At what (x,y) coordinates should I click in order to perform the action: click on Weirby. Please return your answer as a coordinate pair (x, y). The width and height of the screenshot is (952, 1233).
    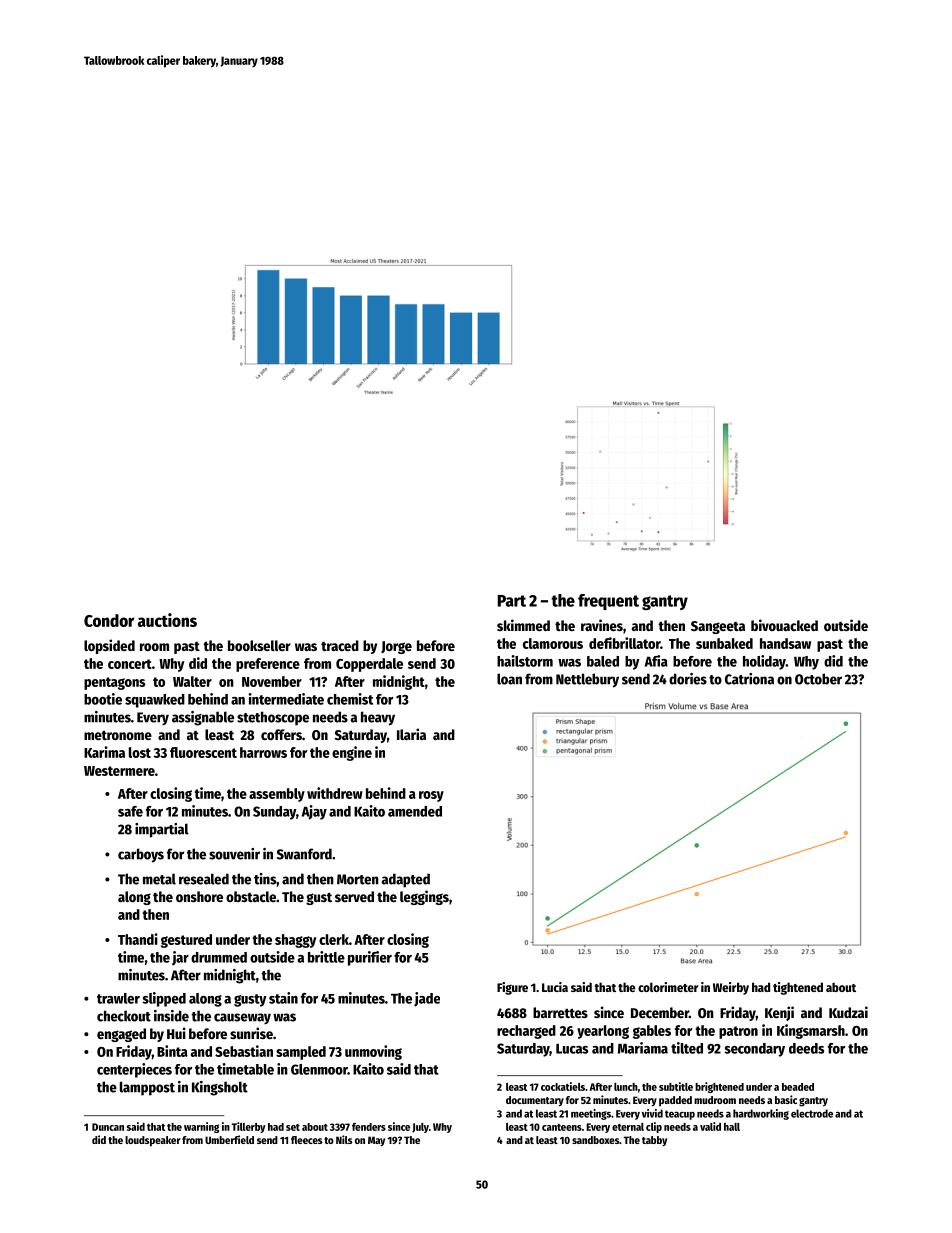
    Looking at the image, I should click on (731, 988).
